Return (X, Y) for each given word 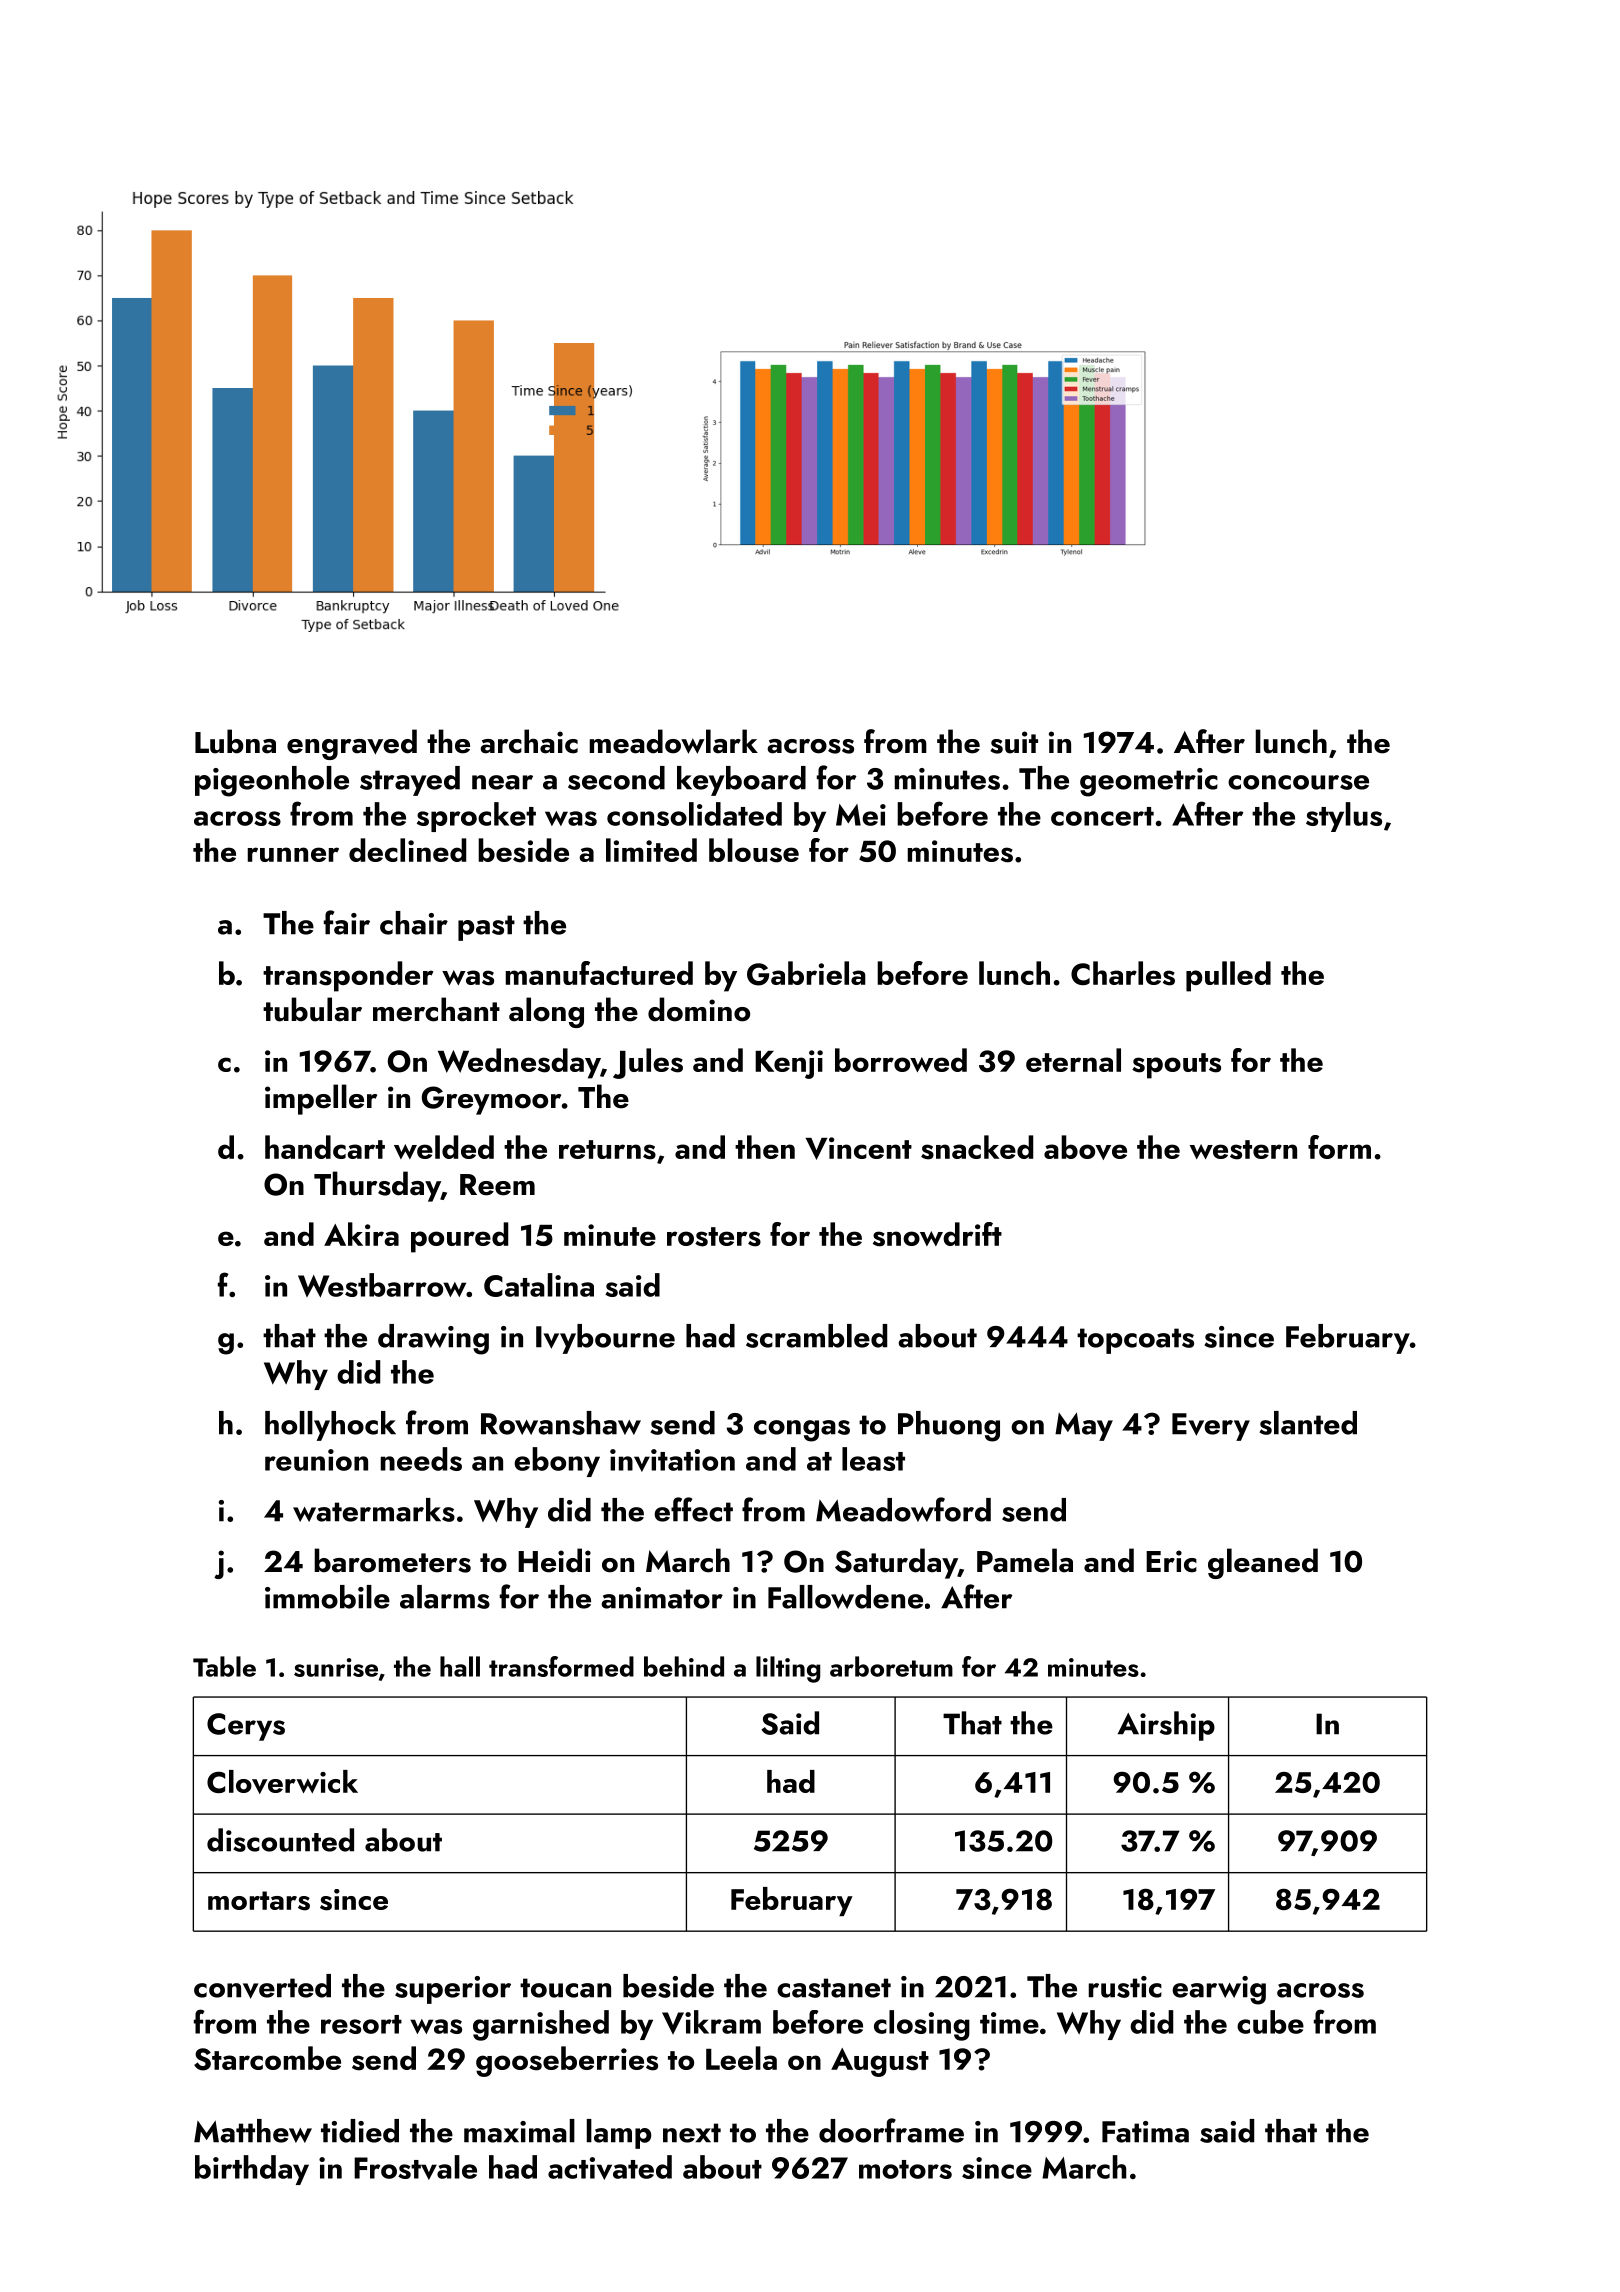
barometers (392, 1560)
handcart (325, 1147)
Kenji (789, 1064)
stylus (1344, 817)
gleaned (1263, 1563)
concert (1102, 816)
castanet (834, 1988)
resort (361, 2024)
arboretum (891, 1666)
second (616, 778)
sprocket (476, 817)
